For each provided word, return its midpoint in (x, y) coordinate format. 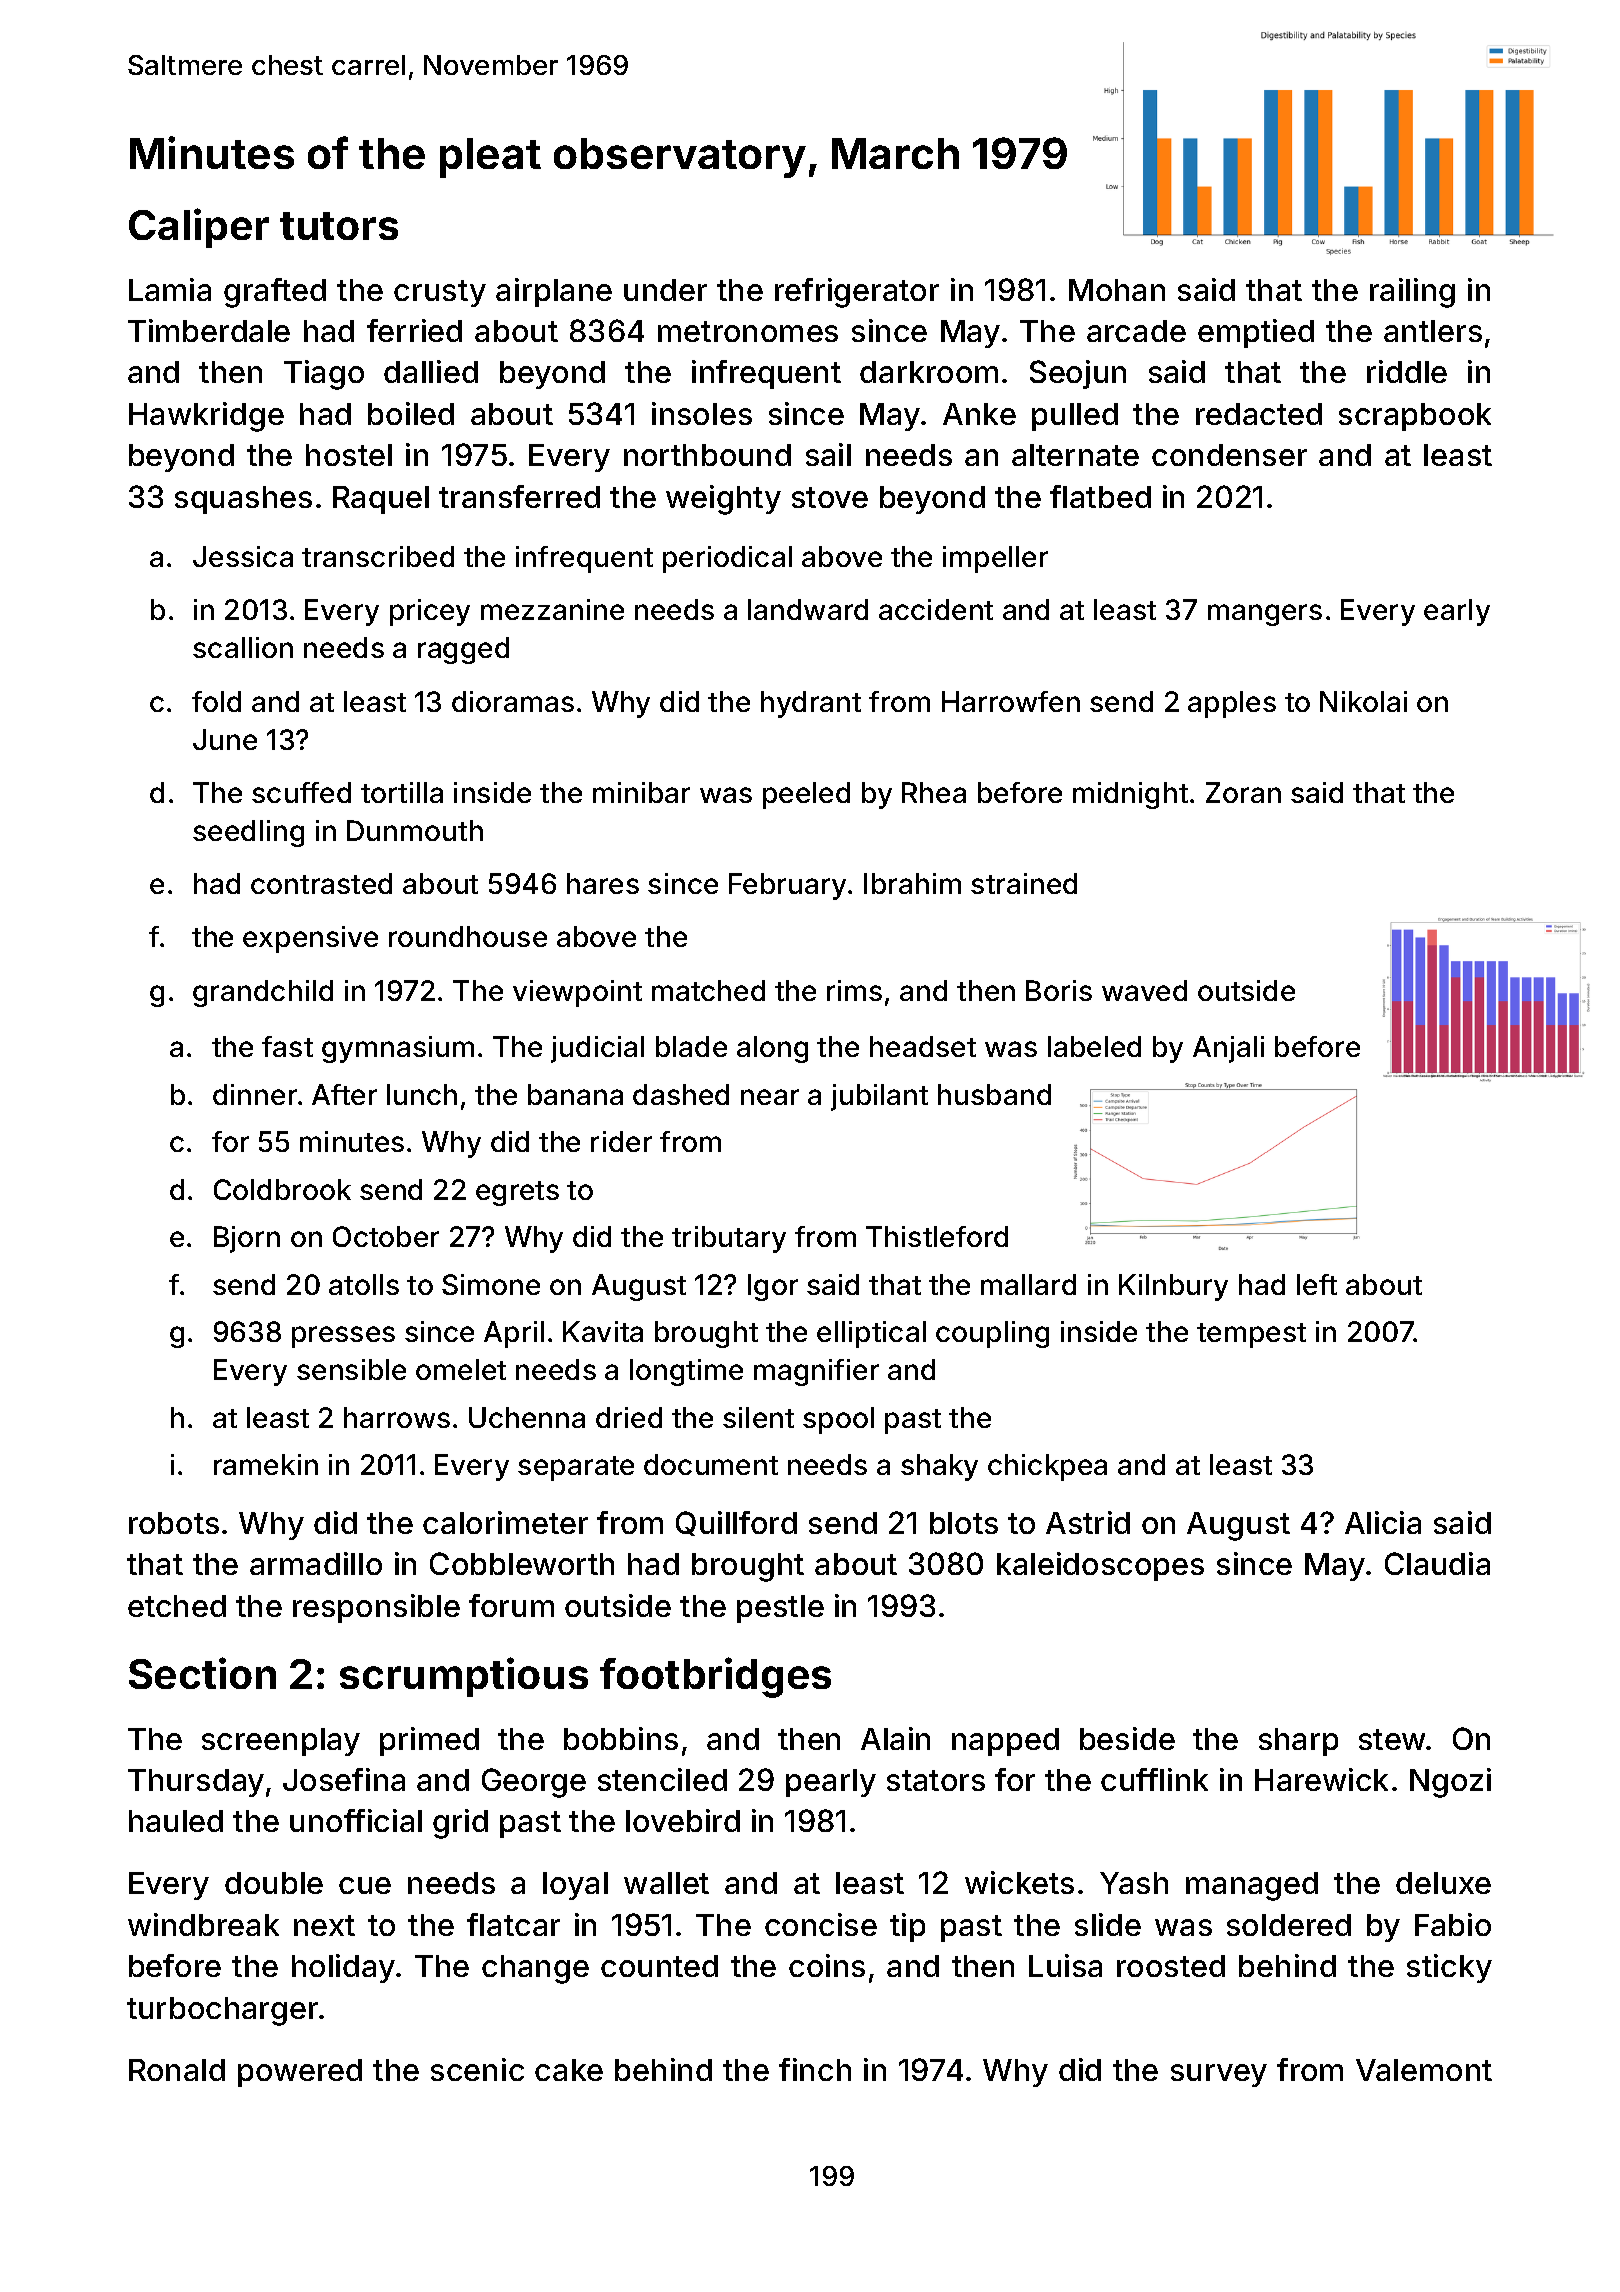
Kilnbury (1173, 1287)
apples (1232, 704)
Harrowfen (1011, 701)
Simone (491, 1284)
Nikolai (1363, 701)
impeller (995, 559)
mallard (1028, 1284)
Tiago (324, 375)
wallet (666, 1883)
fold (216, 701)
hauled (176, 1821)
